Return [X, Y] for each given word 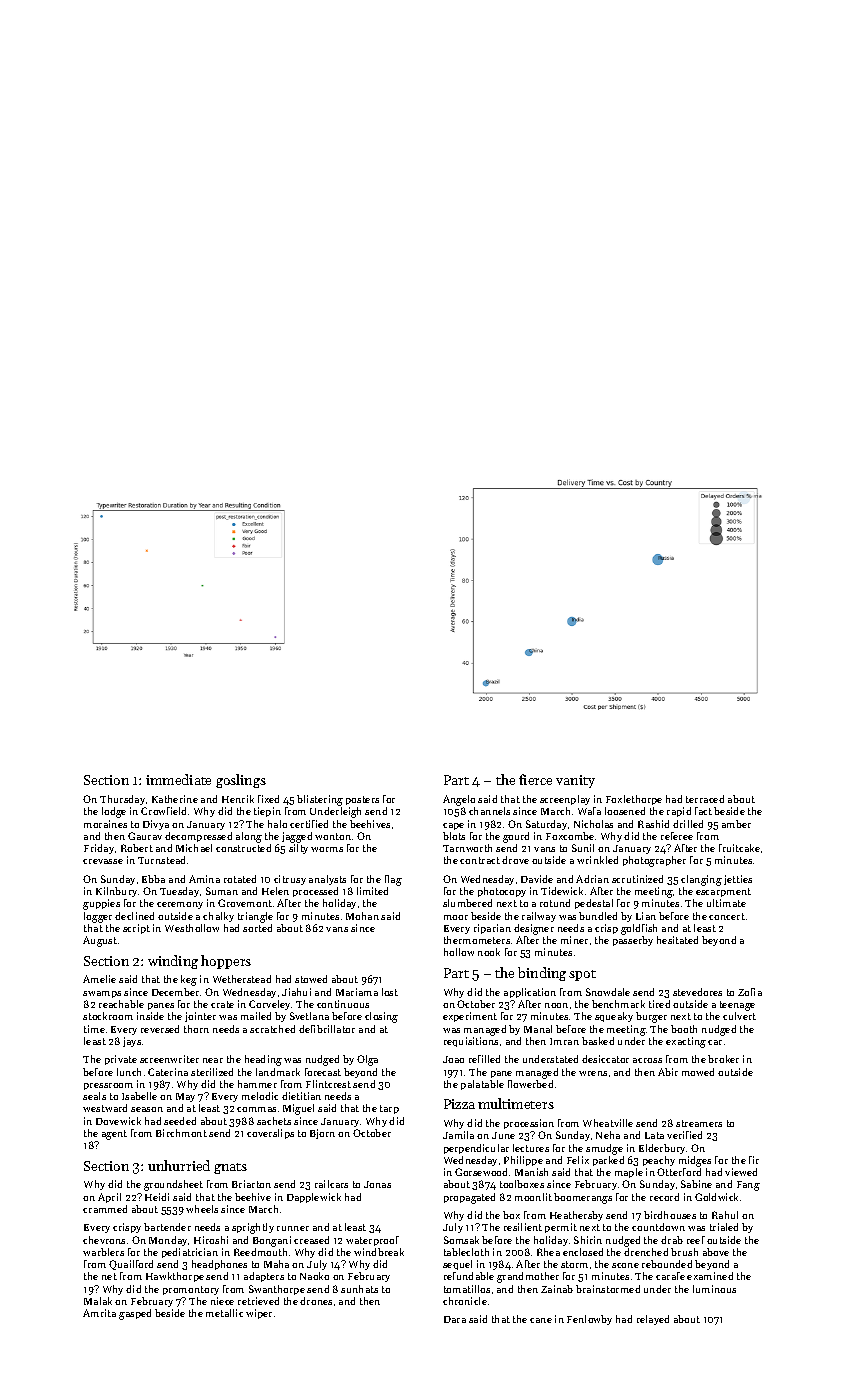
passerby [633, 941]
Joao [453, 1059]
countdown [658, 1227]
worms [327, 849]
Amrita [99, 1313]
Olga [367, 1060]
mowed [698, 1072]
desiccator [605, 1059]
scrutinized [637, 879]
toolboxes [522, 1184]
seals [94, 1096]
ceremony [180, 905]
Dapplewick [314, 1198]
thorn [196, 1029]
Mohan [362, 916]
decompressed [198, 837]
